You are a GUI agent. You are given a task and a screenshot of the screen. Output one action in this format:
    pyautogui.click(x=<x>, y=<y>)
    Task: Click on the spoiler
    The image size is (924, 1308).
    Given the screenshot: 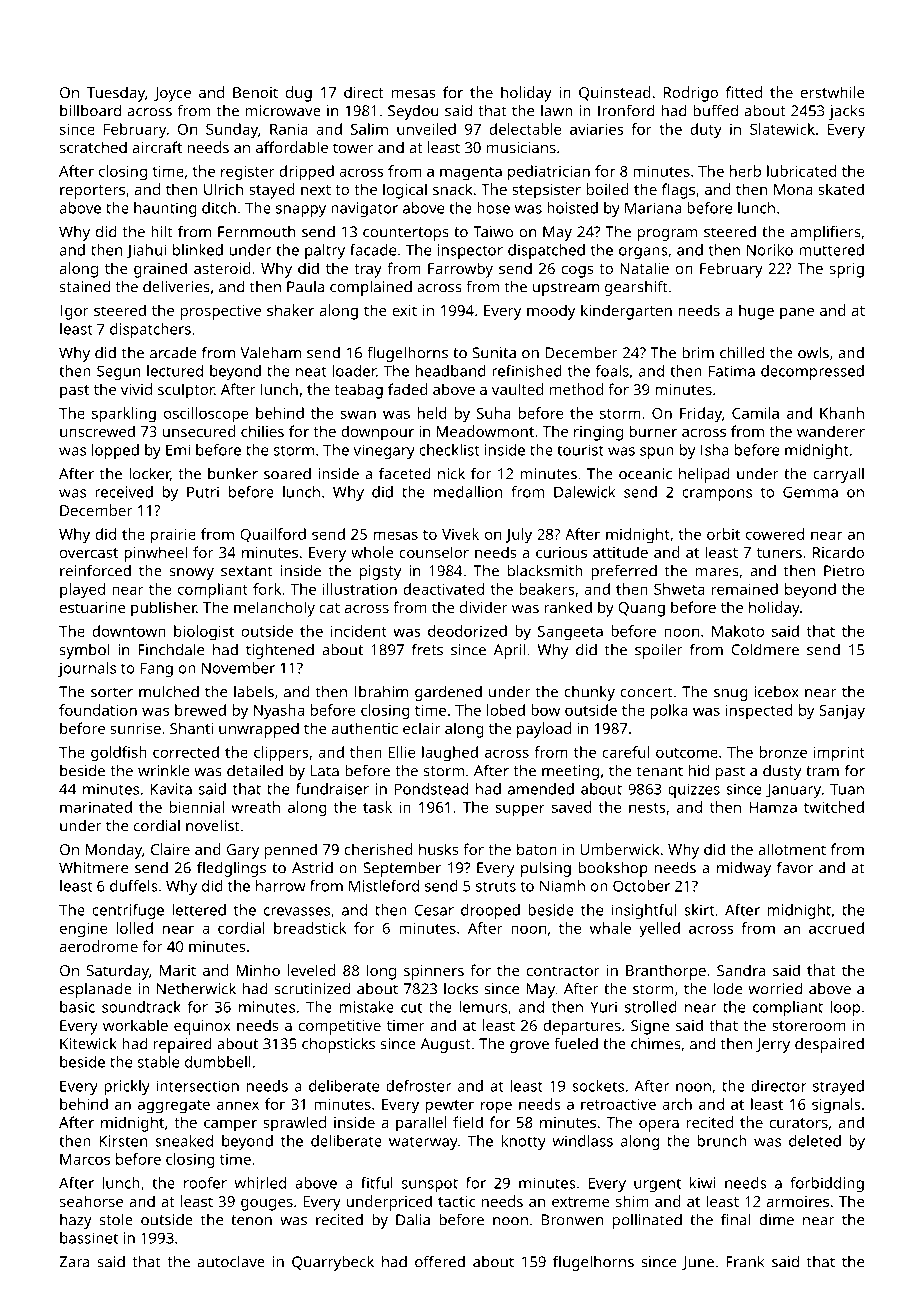 What is the action you would take?
    pyautogui.click(x=659, y=651)
